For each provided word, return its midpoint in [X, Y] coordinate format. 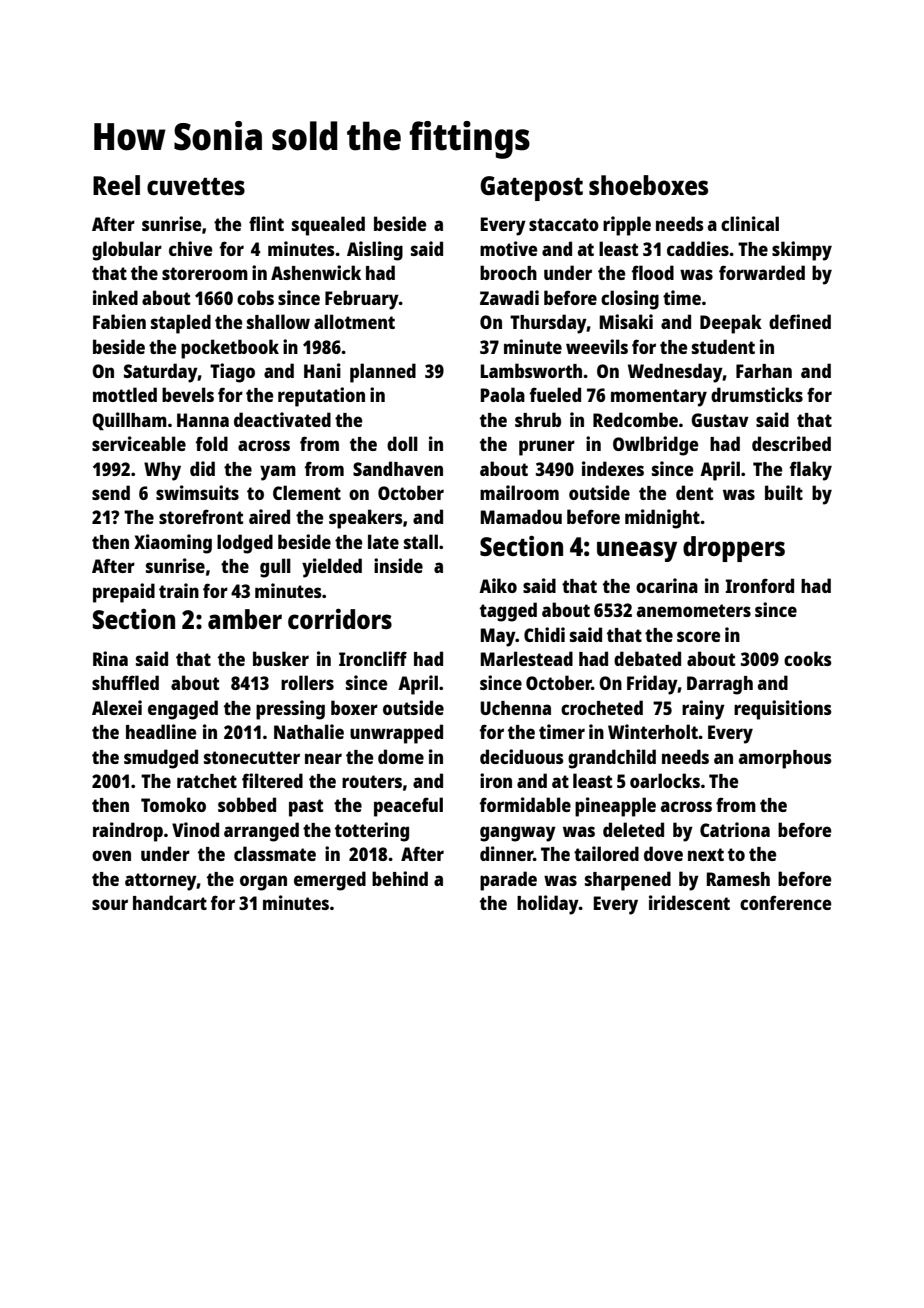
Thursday [548, 324]
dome [401, 756]
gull [275, 568]
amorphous [785, 759]
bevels [188, 394]
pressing [290, 710]
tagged [508, 612]
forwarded [762, 272]
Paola [503, 394]
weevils [597, 346]
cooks [808, 658]
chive [190, 248]
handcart [170, 902]
